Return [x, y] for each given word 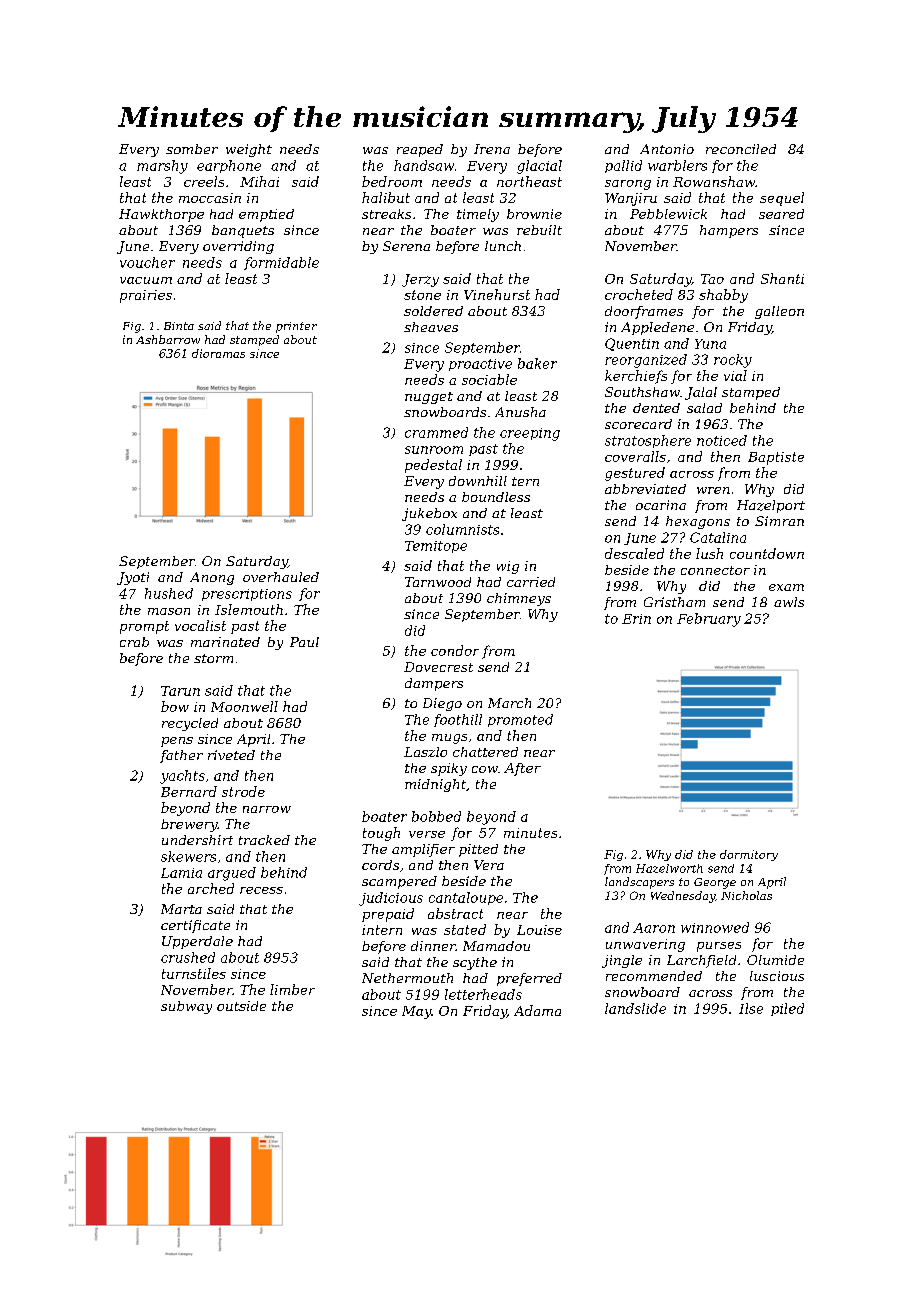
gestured [635, 474]
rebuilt [539, 230]
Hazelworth [669, 868]
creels [204, 181]
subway [186, 1007]
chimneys [519, 599]
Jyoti [133, 578]
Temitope [436, 547]
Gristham [674, 602]
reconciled [741, 149]
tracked [264, 840]
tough [381, 834]
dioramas [218, 353]
